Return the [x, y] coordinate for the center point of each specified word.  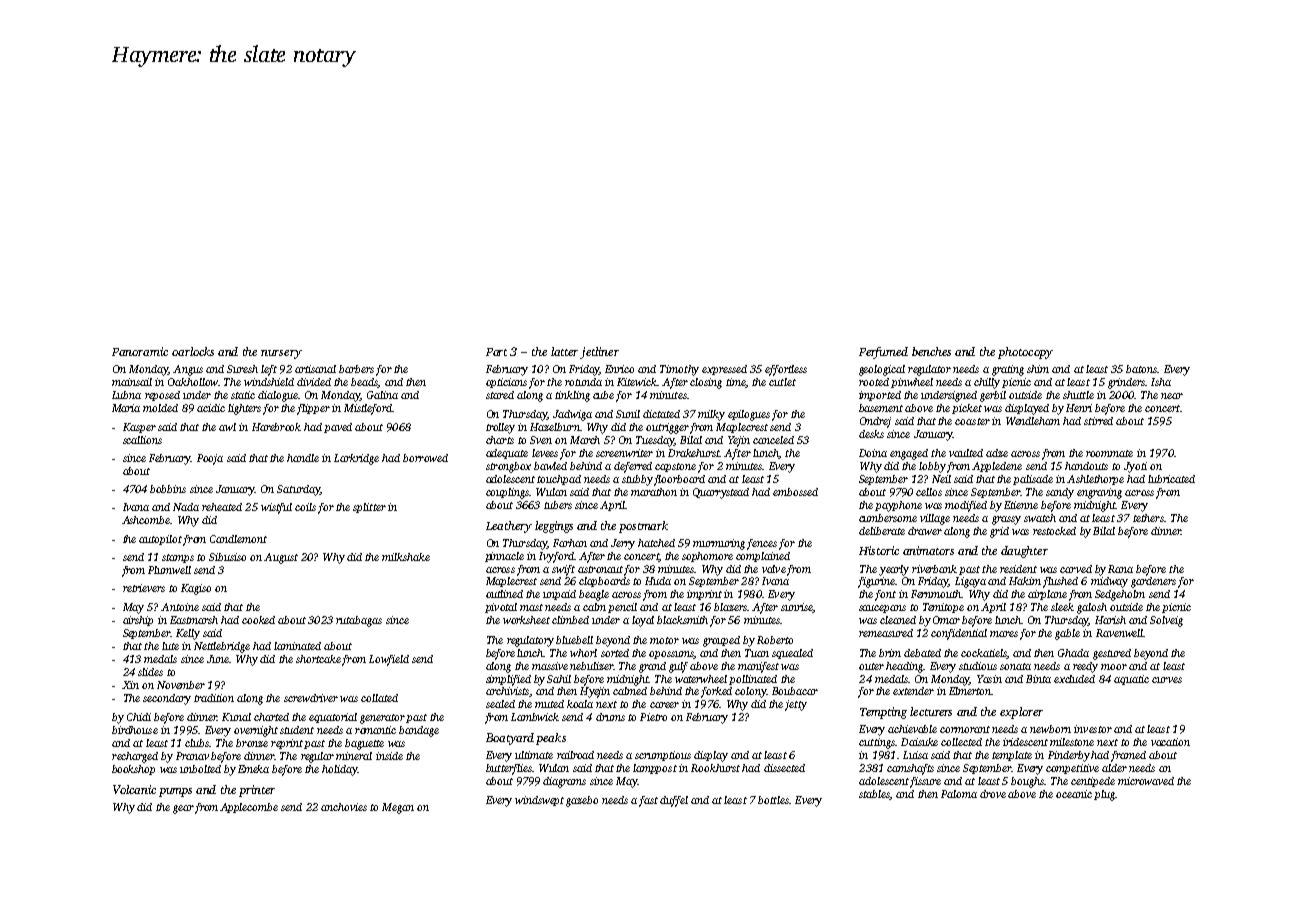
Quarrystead [721, 493]
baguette [364, 744]
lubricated [1171, 479]
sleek [1062, 607]
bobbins [168, 489]
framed [1128, 756]
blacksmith [682, 620]
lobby [932, 467]
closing [706, 383]
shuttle [1078, 395]
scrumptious [663, 756]
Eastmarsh [194, 620]
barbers [356, 369]
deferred [633, 467]
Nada [186, 507]
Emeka [253, 769]
